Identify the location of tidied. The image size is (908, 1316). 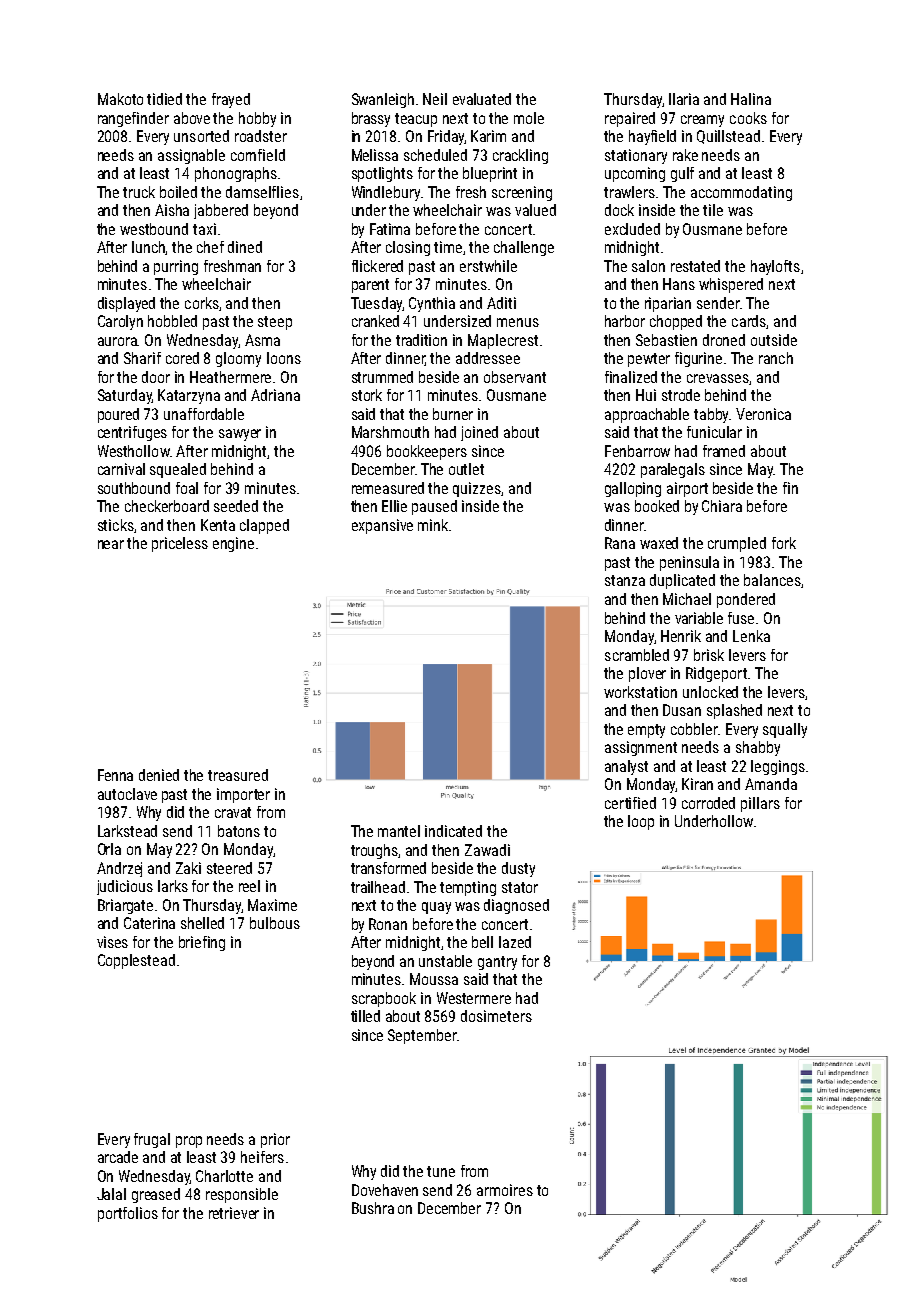
(164, 99).
